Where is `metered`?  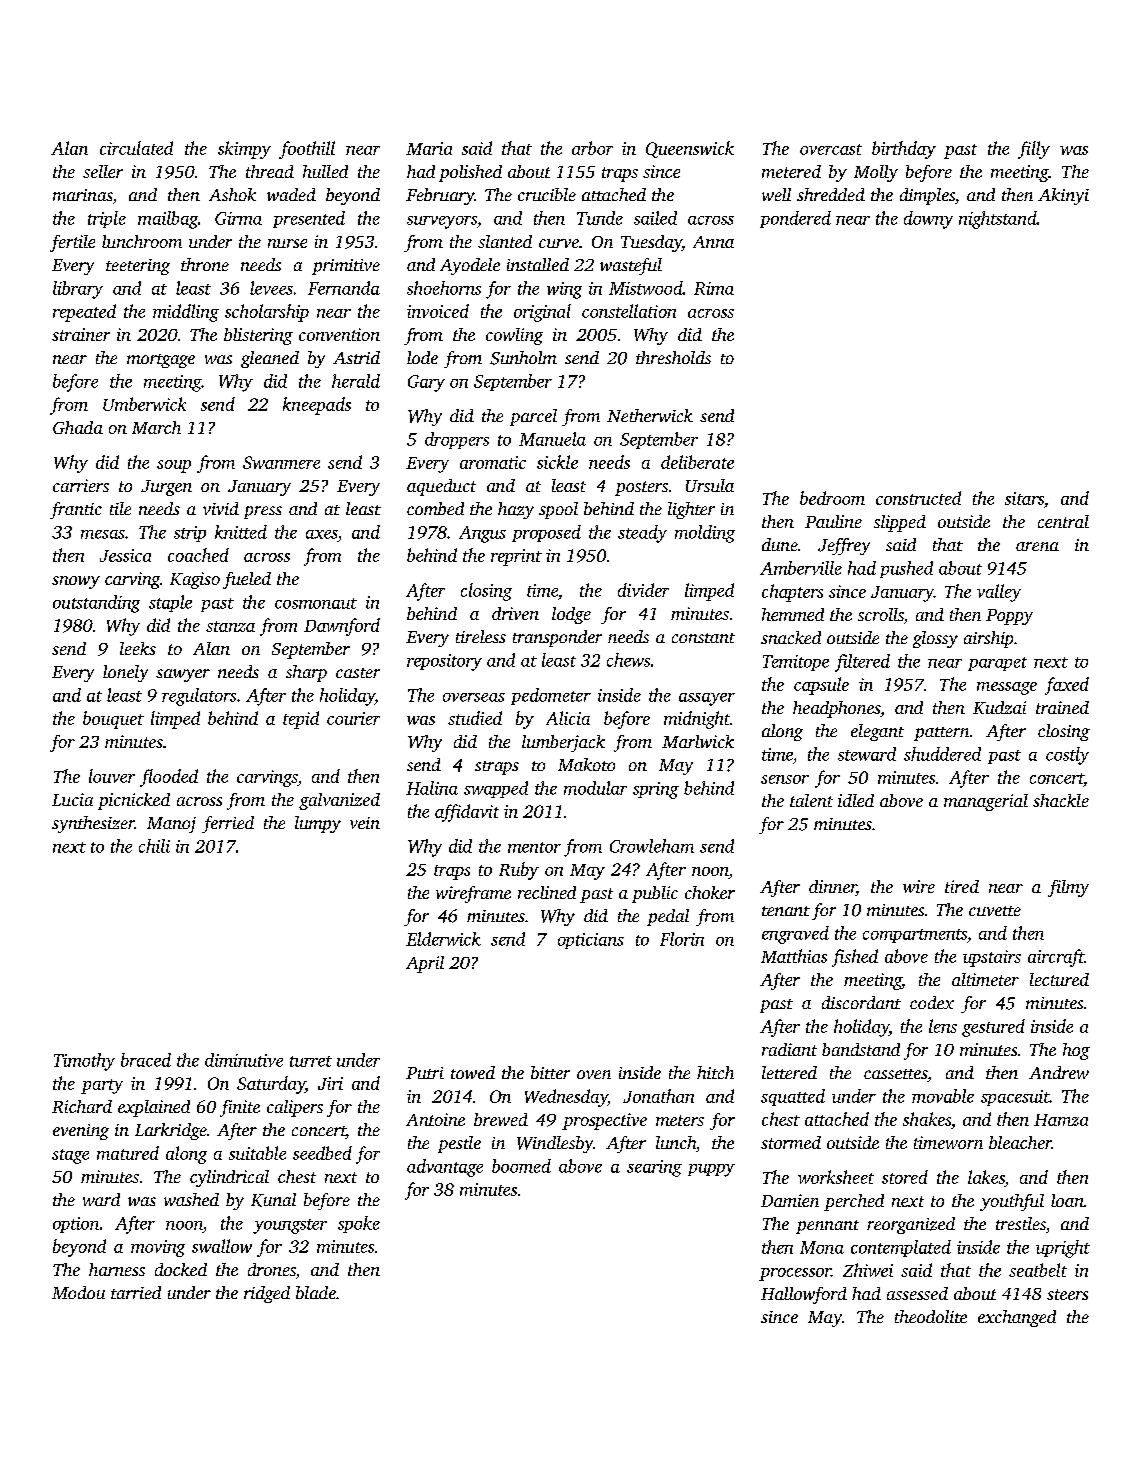 metered is located at coordinates (791, 171).
